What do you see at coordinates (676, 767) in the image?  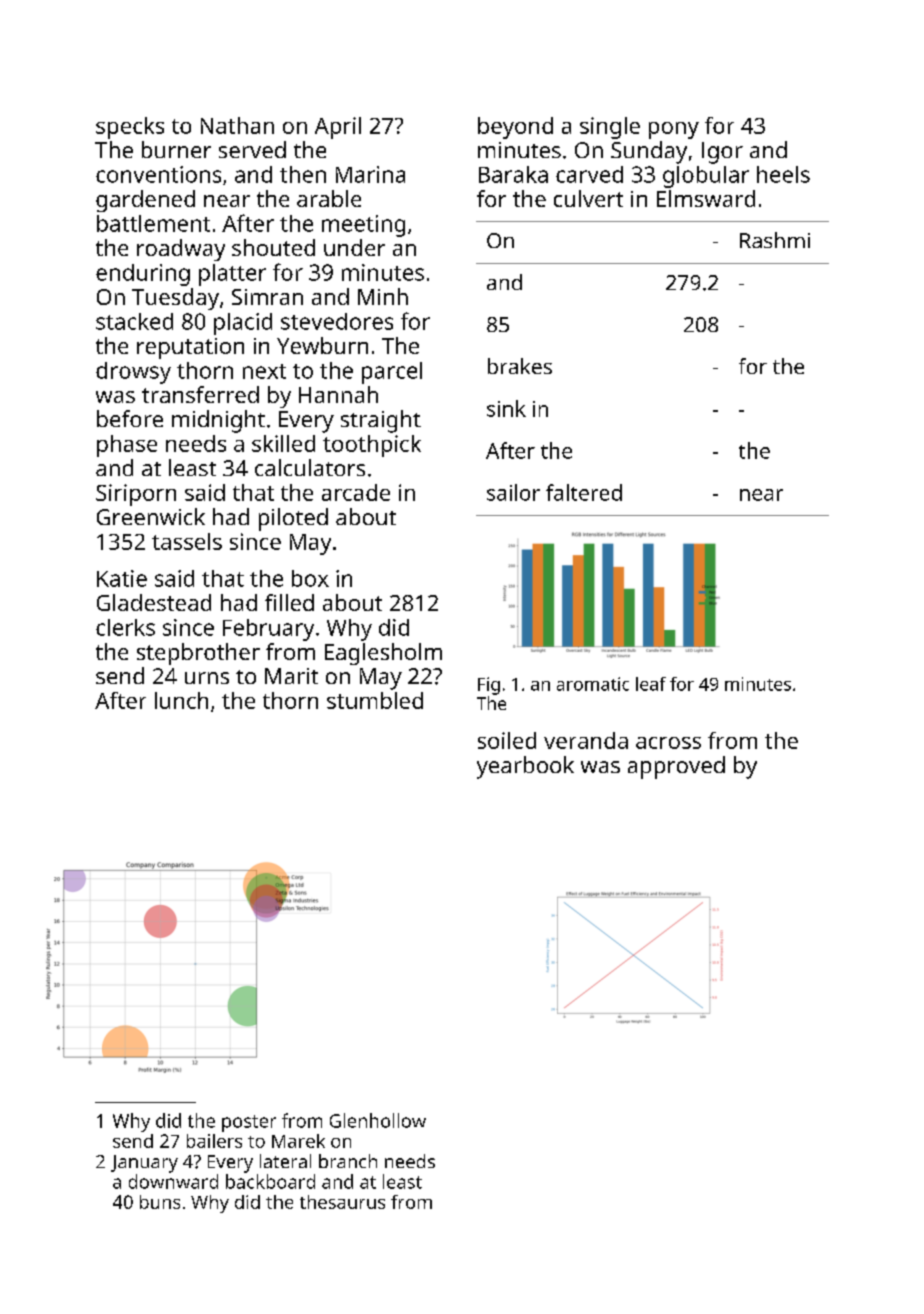 I see `approved` at bounding box center [676, 767].
